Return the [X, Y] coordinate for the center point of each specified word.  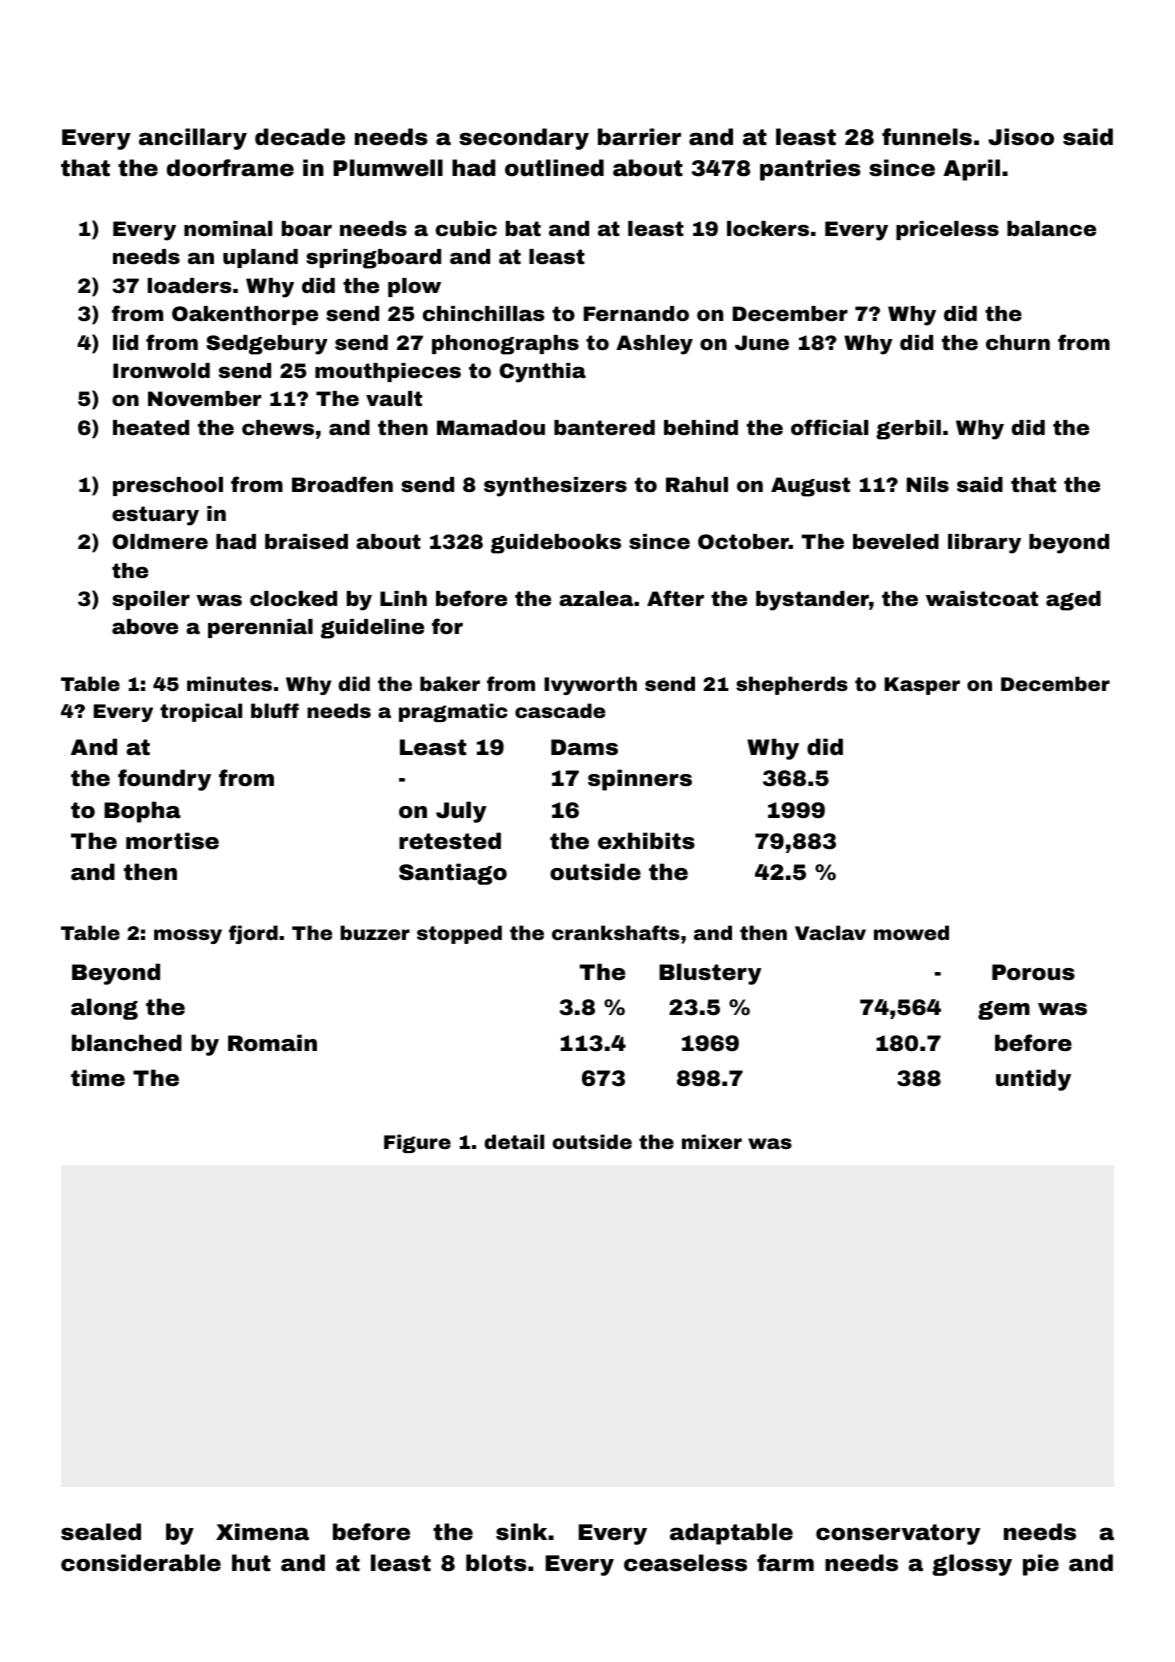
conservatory [898, 1534]
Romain [272, 1043]
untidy [1033, 1080]
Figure [417, 1143]
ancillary [193, 139]
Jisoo [1021, 137]
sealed [101, 1532]
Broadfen [342, 484]
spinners [640, 780]
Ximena [262, 1532]
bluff [275, 710]
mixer [712, 1141]
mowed [911, 932]
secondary [524, 139]
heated [151, 427]
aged [1073, 601]
